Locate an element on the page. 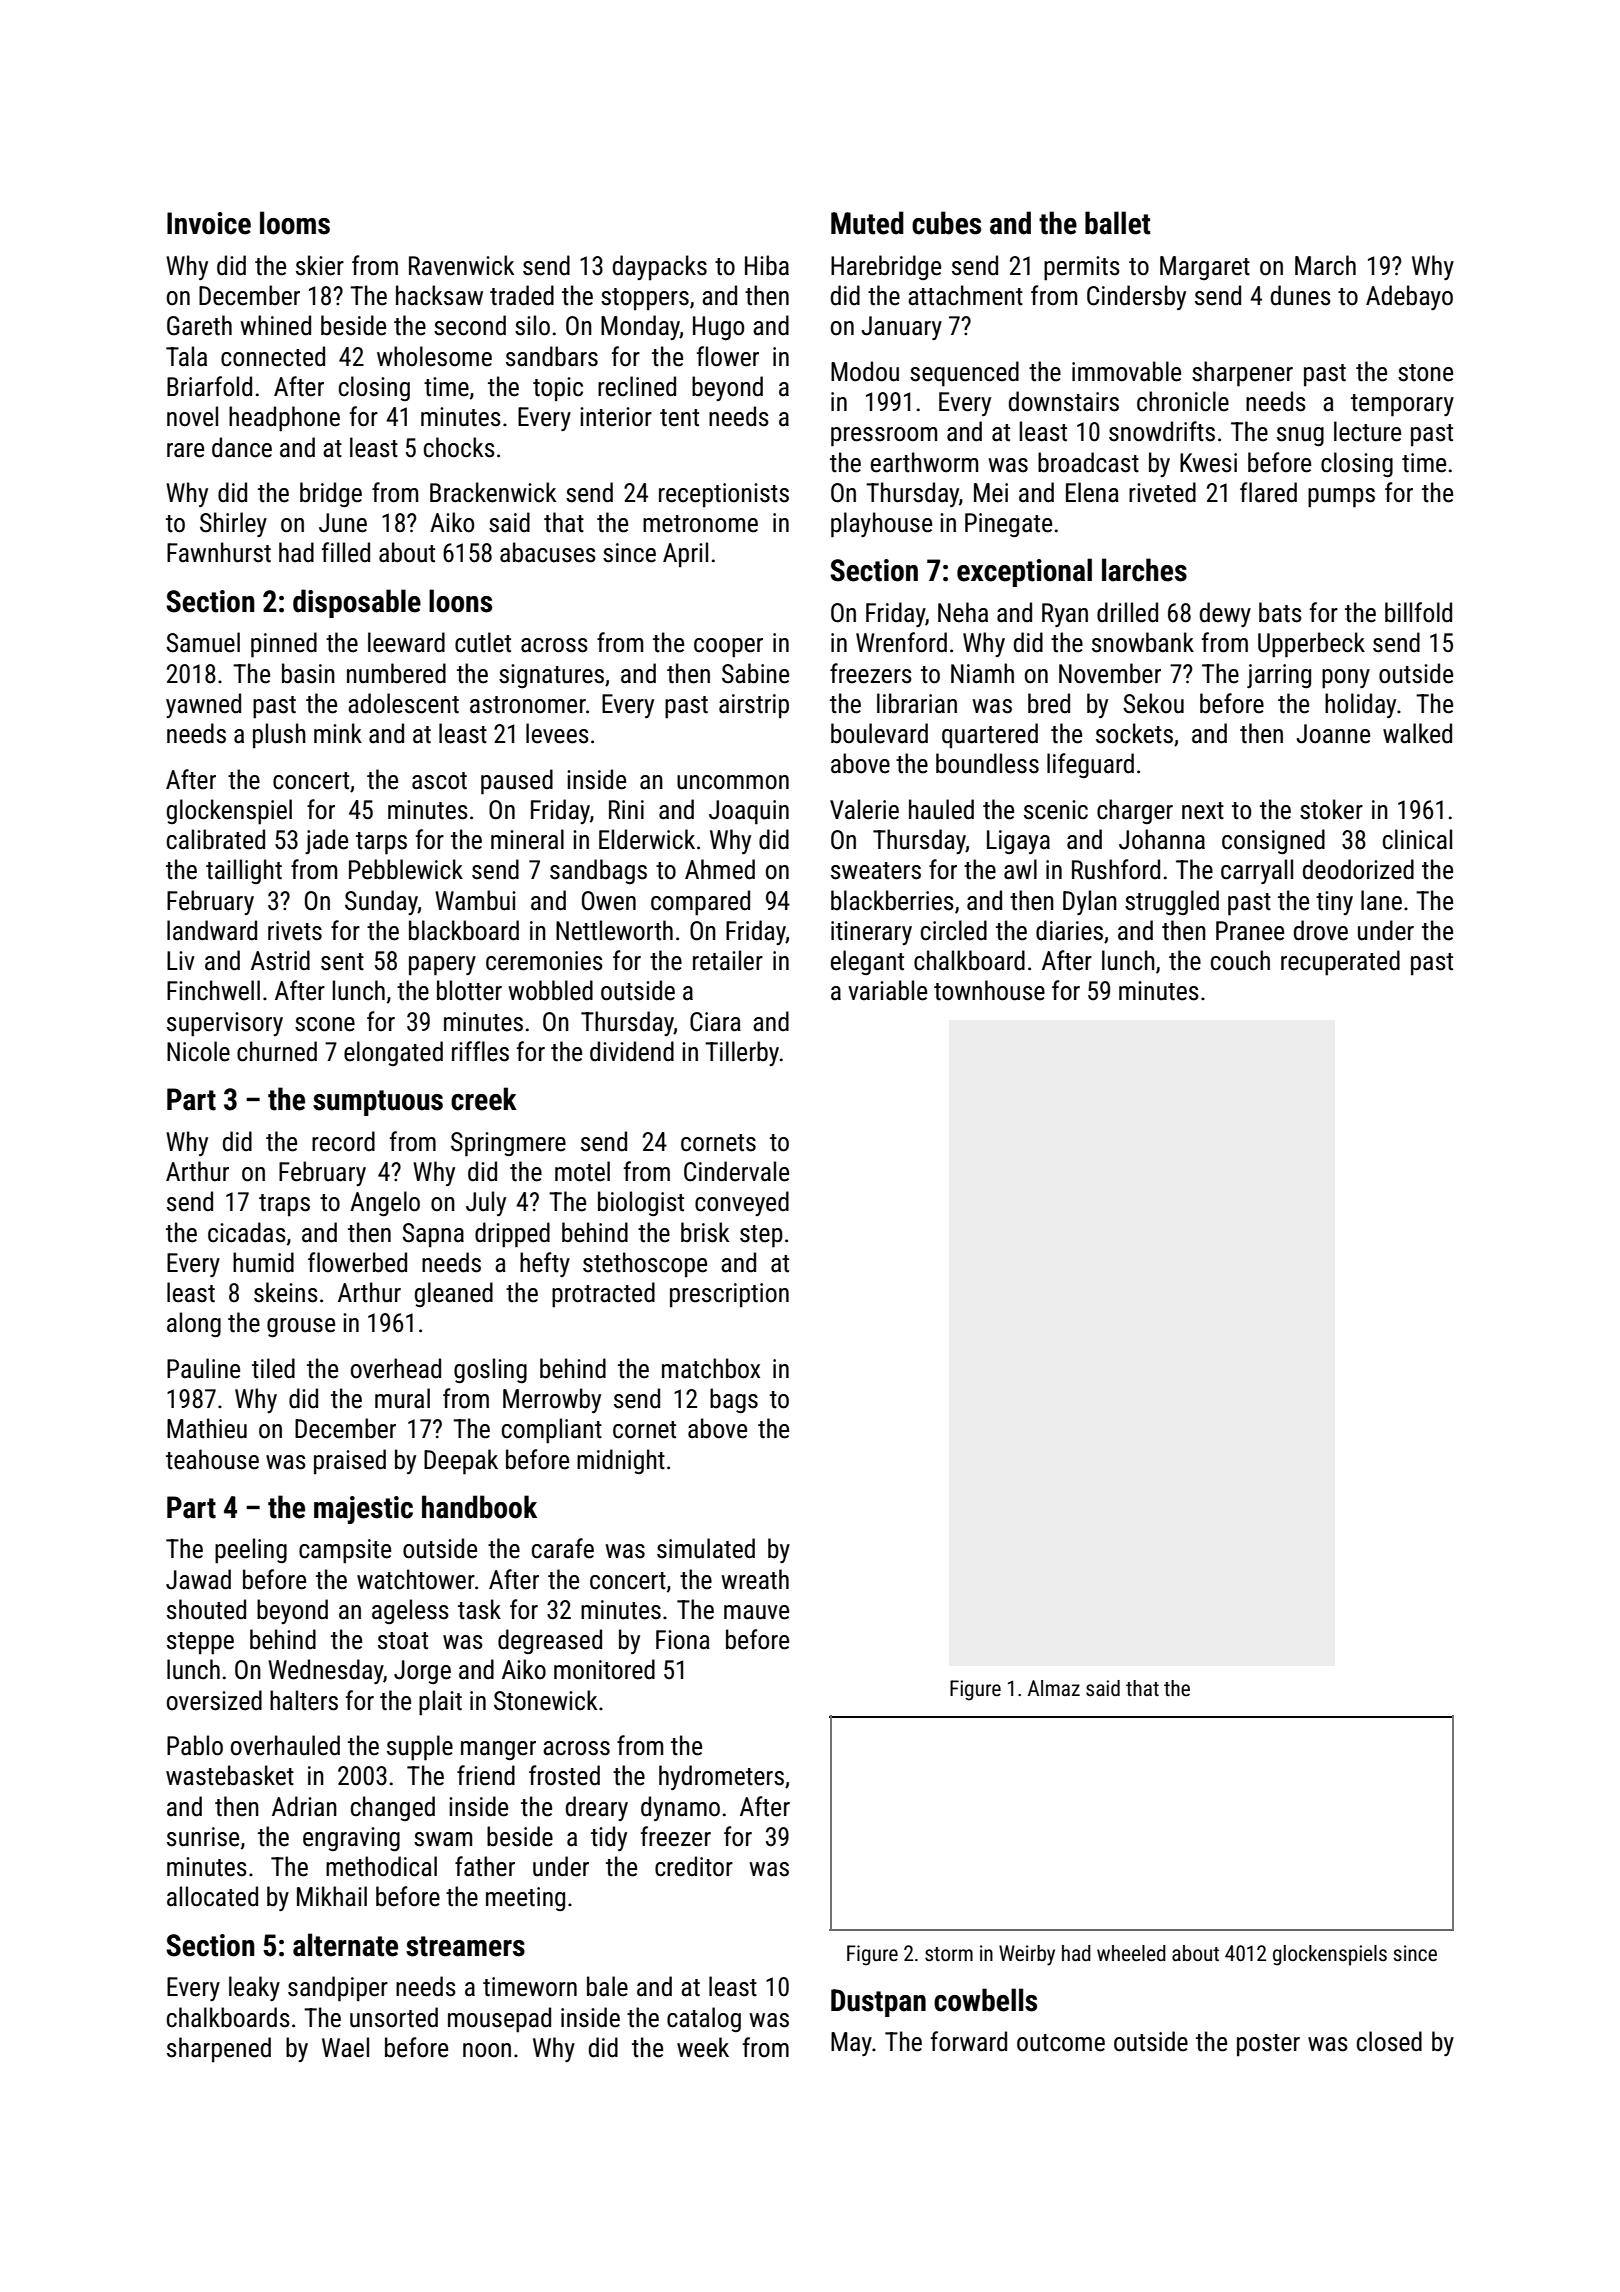  sequenced is located at coordinates (964, 374).
